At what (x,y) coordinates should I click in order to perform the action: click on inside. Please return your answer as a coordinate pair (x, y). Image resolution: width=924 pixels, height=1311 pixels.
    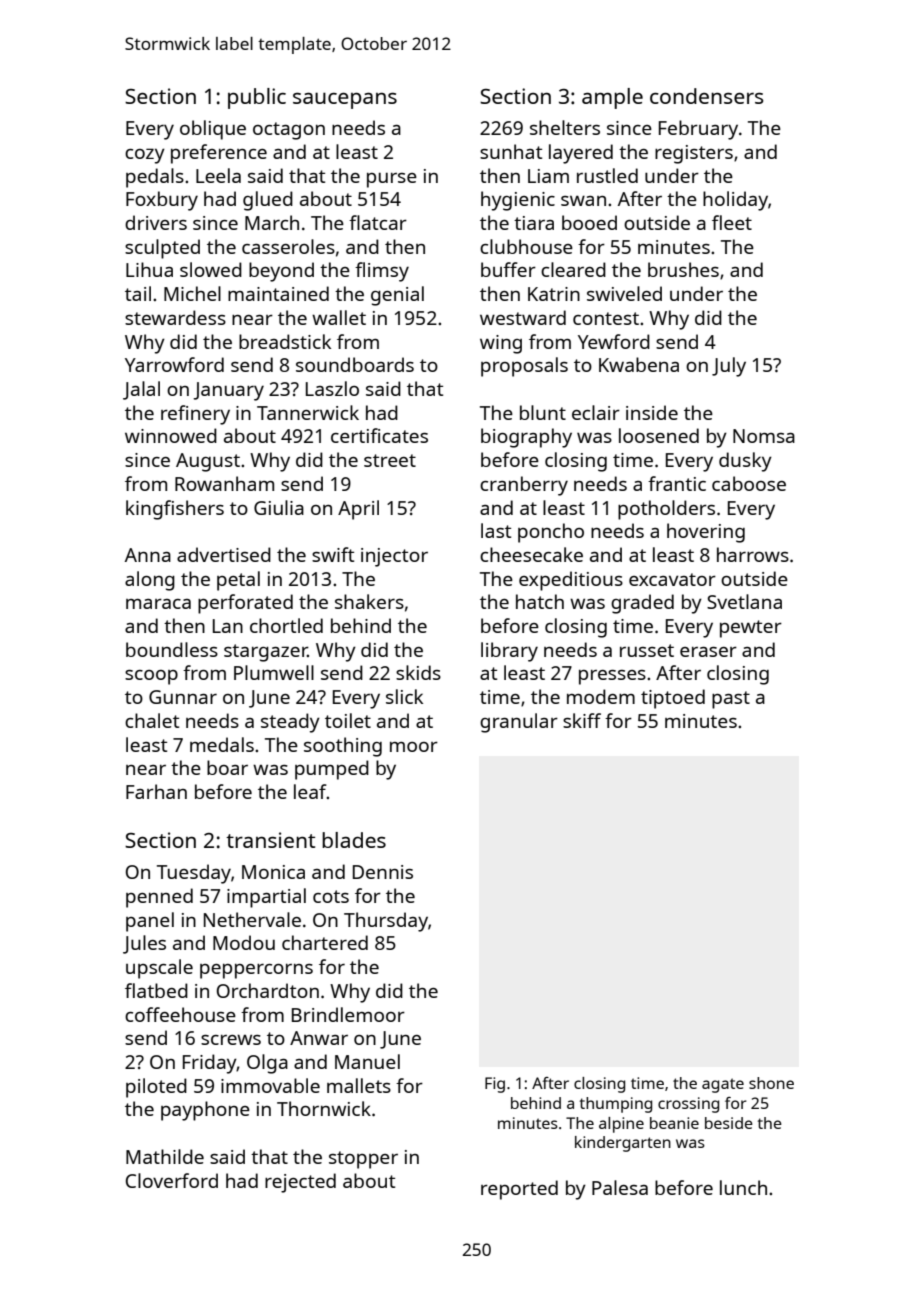
    Looking at the image, I should click on (652, 412).
